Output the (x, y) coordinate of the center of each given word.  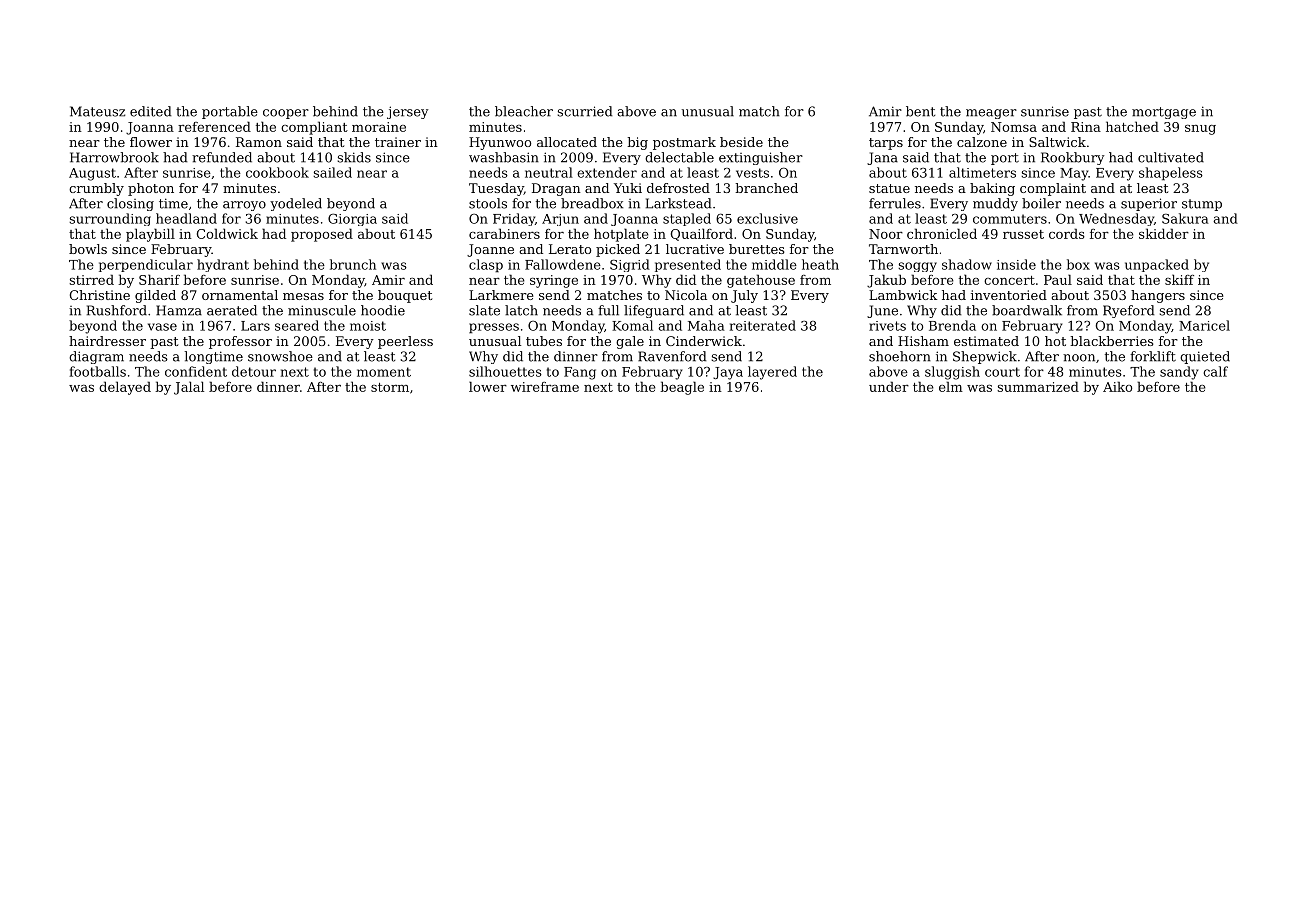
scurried (585, 111)
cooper (286, 114)
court (1002, 372)
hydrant (223, 265)
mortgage (1164, 113)
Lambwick (903, 295)
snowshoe (280, 356)
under (889, 386)
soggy (917, 267)
